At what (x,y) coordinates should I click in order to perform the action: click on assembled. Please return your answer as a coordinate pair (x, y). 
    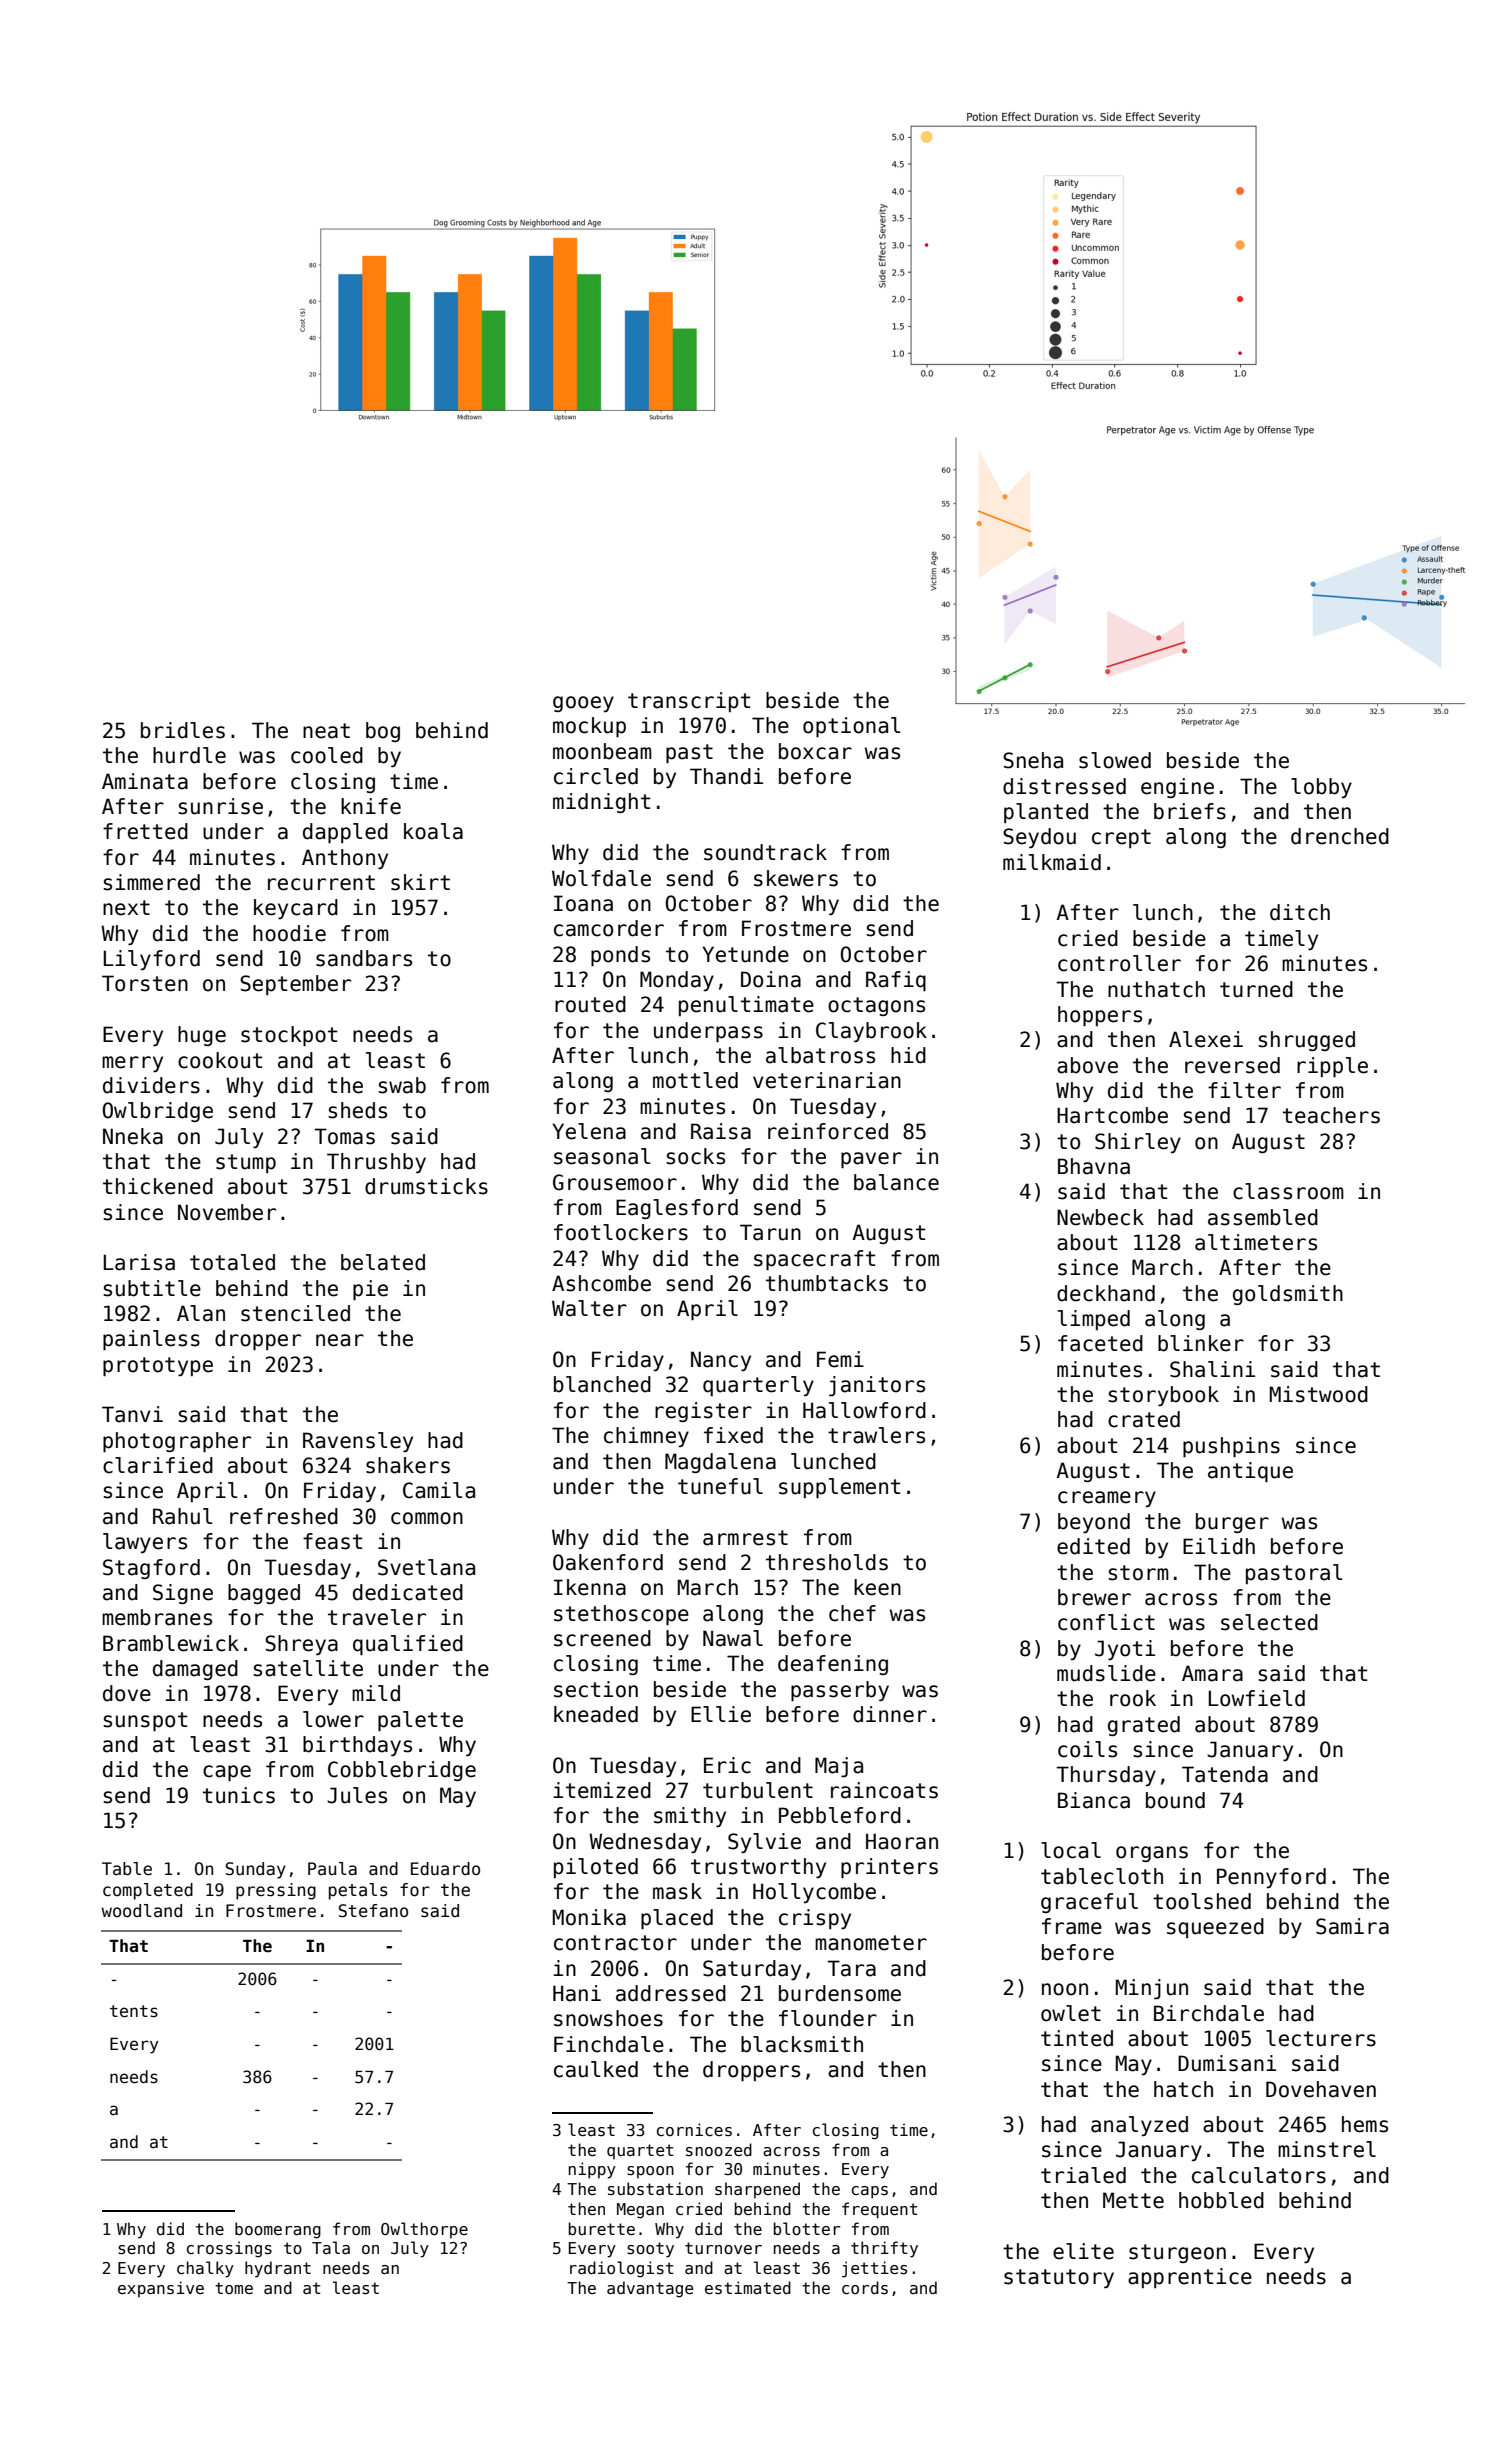
    Looking at the image, I should click on (1263, 1217).
